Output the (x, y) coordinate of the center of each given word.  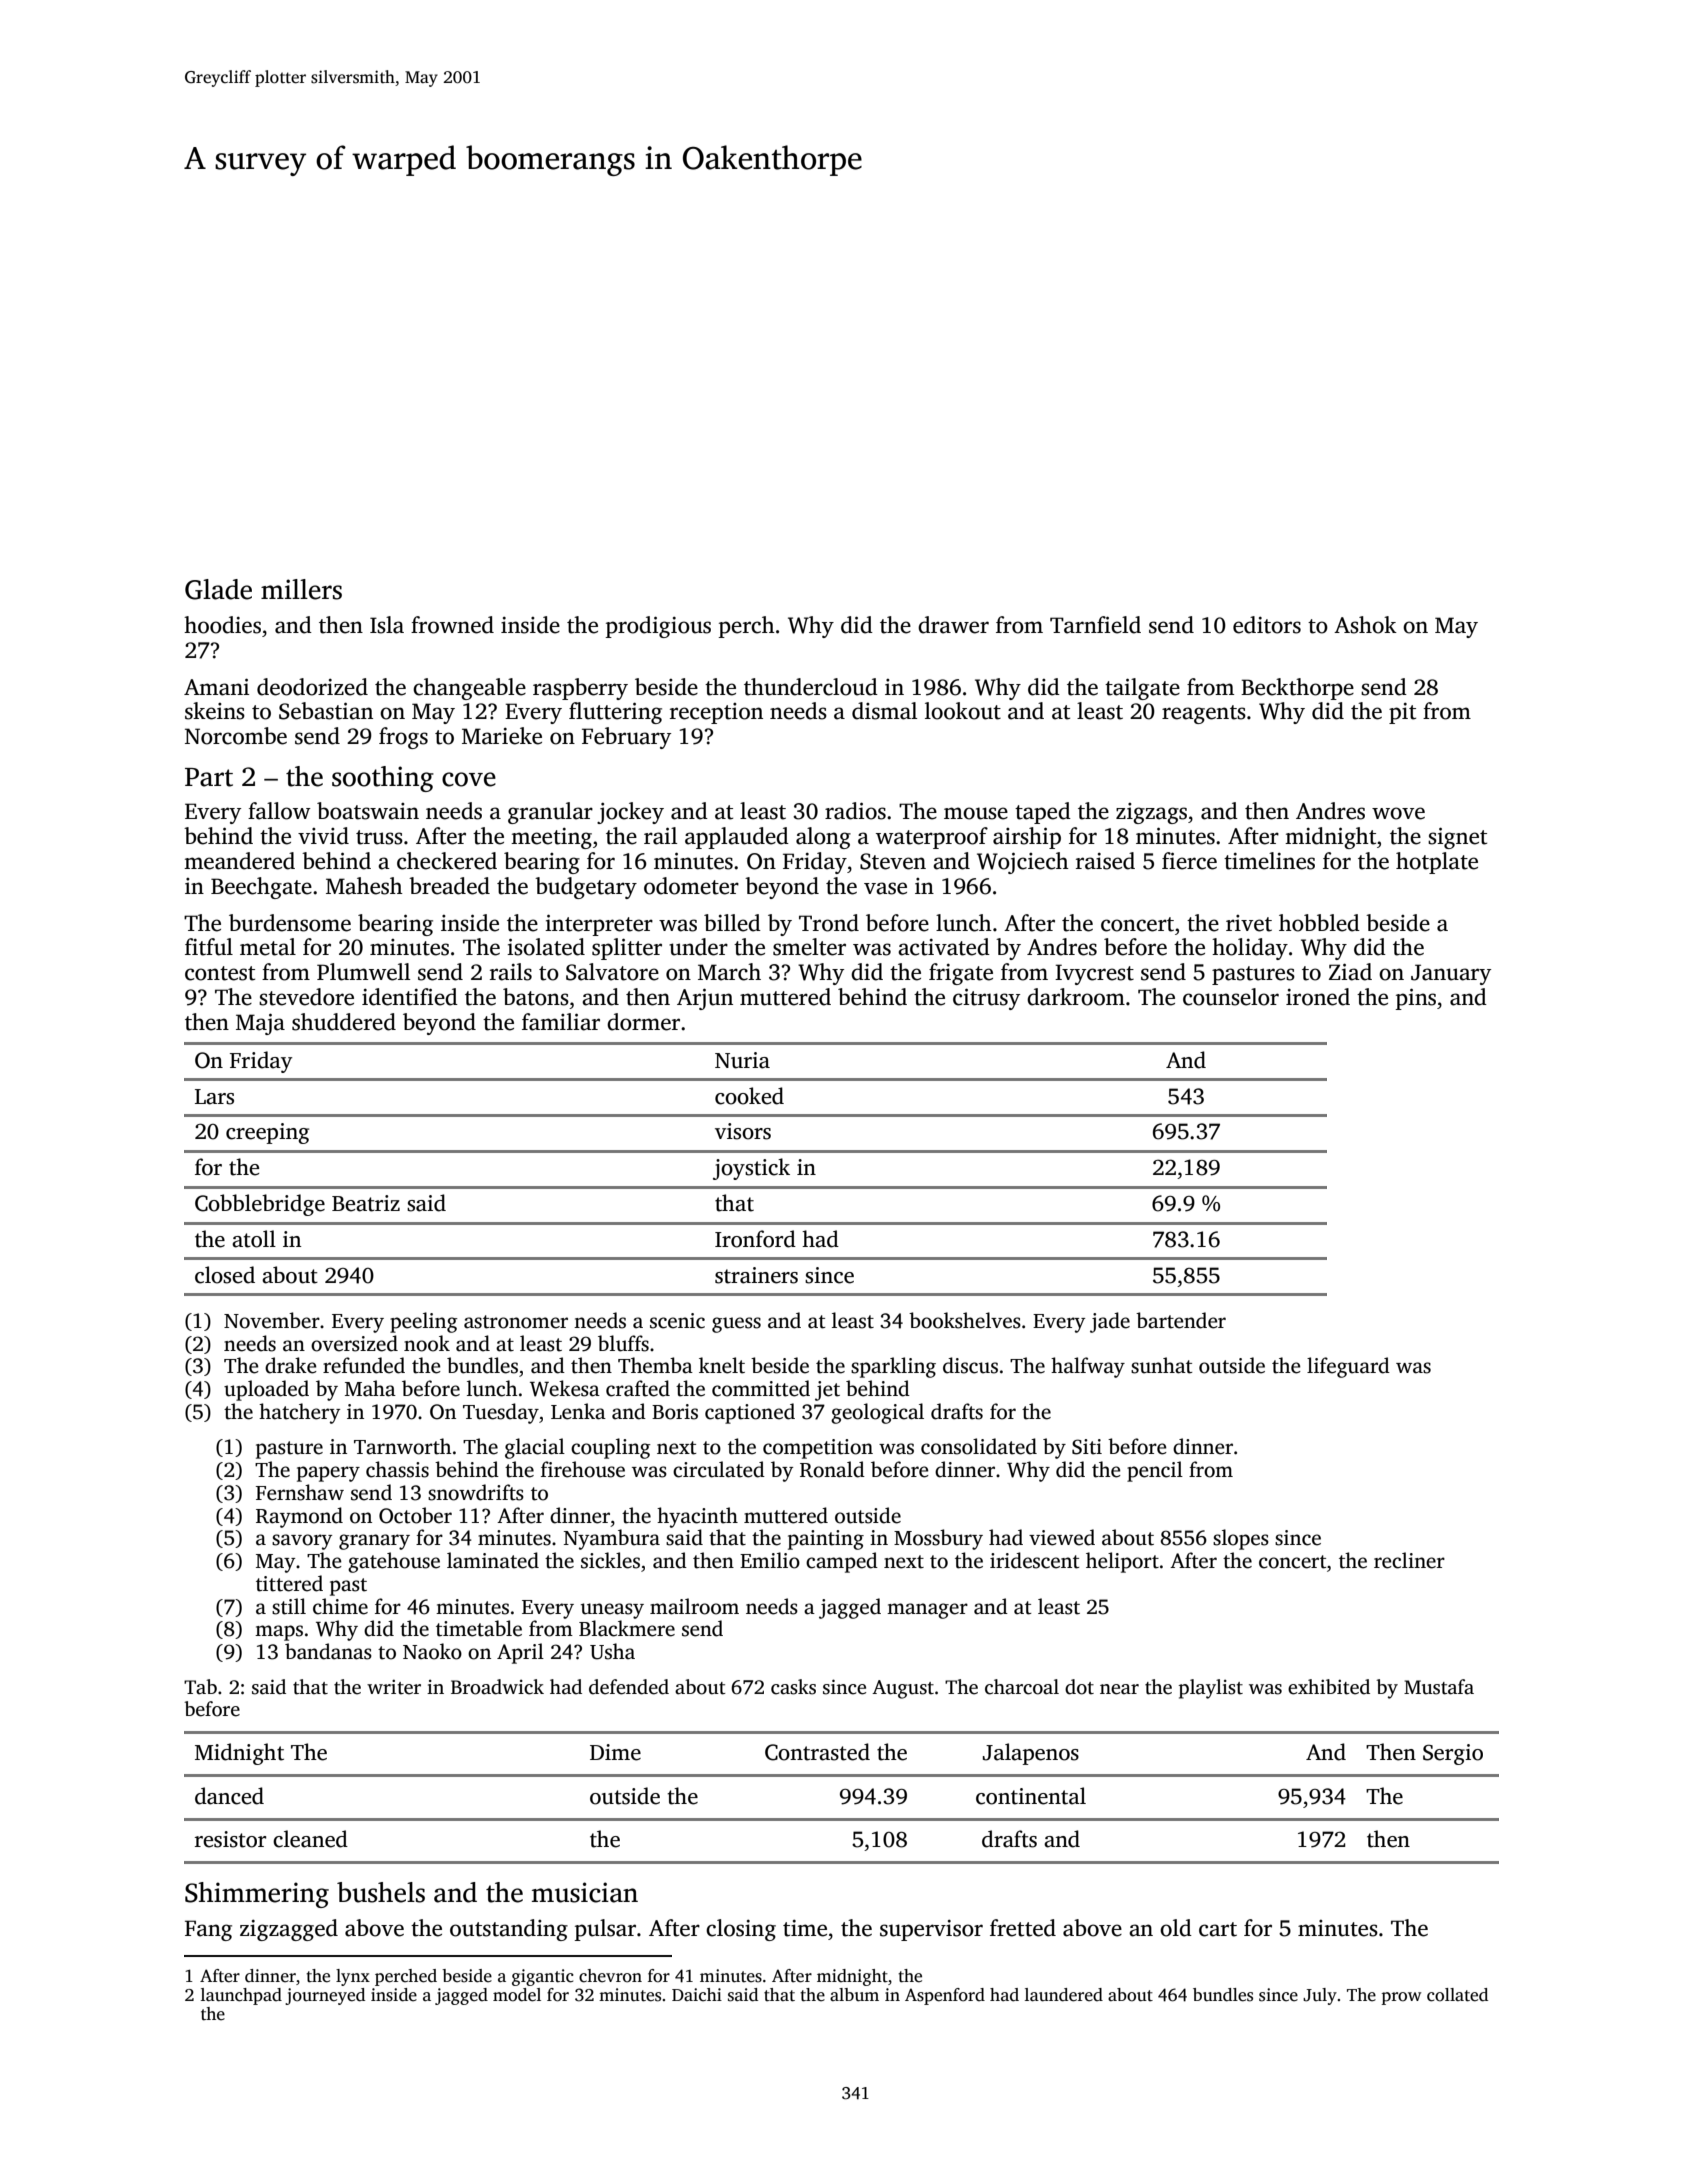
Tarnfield (1095, 625)
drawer (953, 625)
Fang (208, 1930)
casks (793, 1687)
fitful (209, 947)
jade (1110, 1322)
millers (301, 589)
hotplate (1437, 863)
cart (1218, 1929)
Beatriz (366, 1203)
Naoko (432, 1651)
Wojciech (1023, 863)
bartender (1181, 1320)
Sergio (1453, 1754)
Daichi (697, 1995)
